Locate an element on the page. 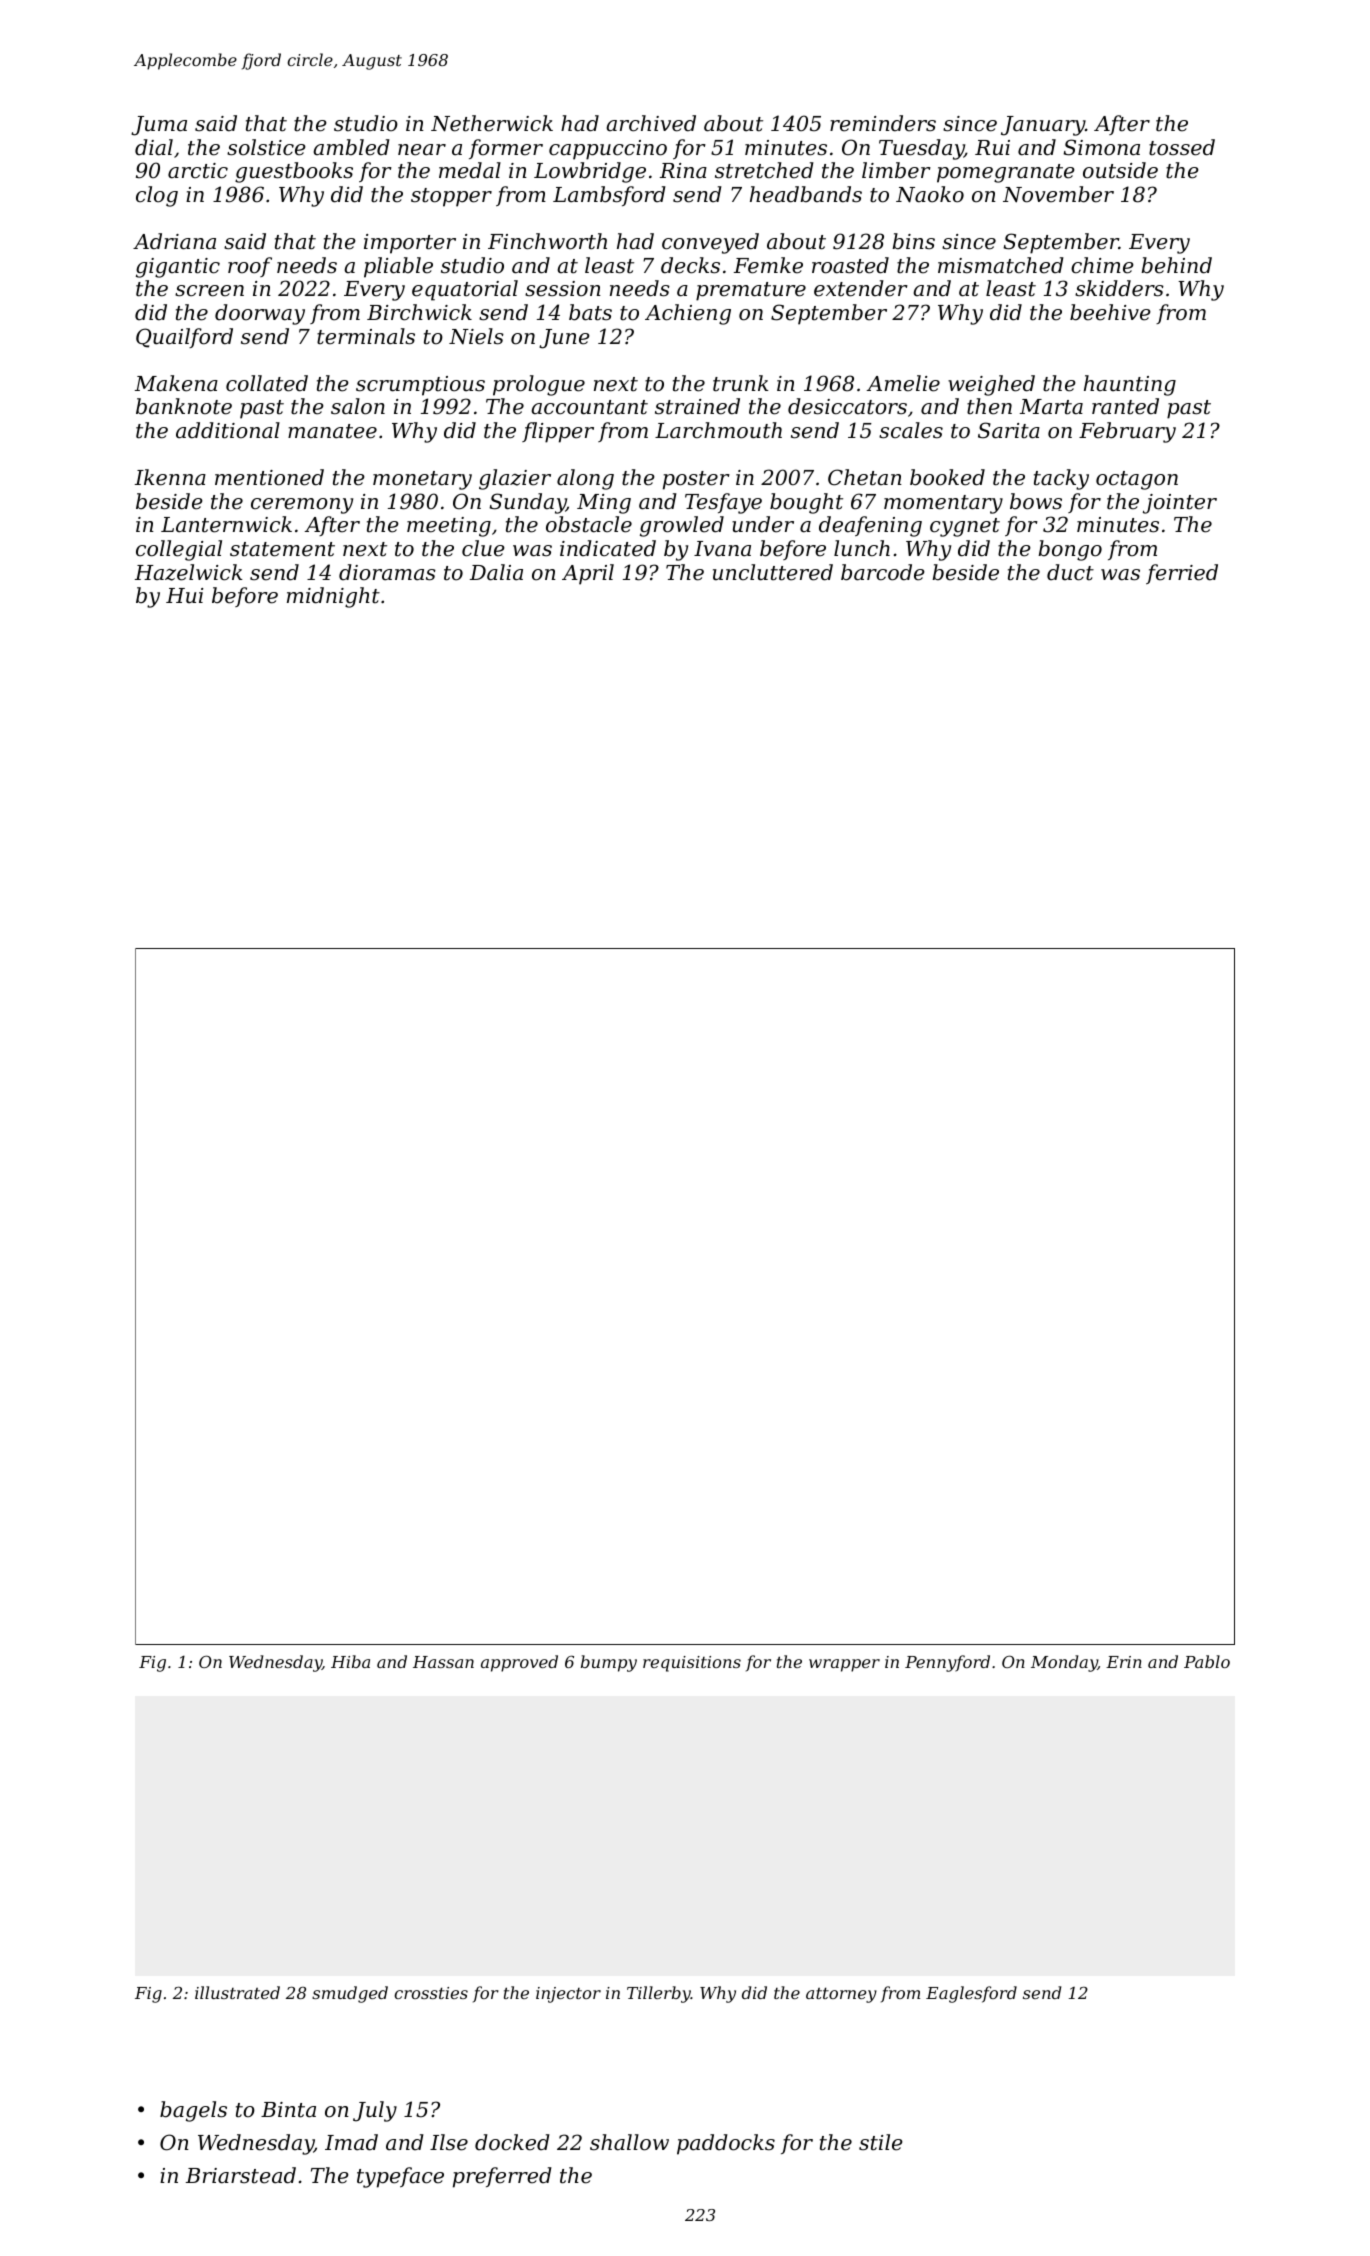 The image size is (1370, 2256). Rina is located at coordinates (683, 171).
